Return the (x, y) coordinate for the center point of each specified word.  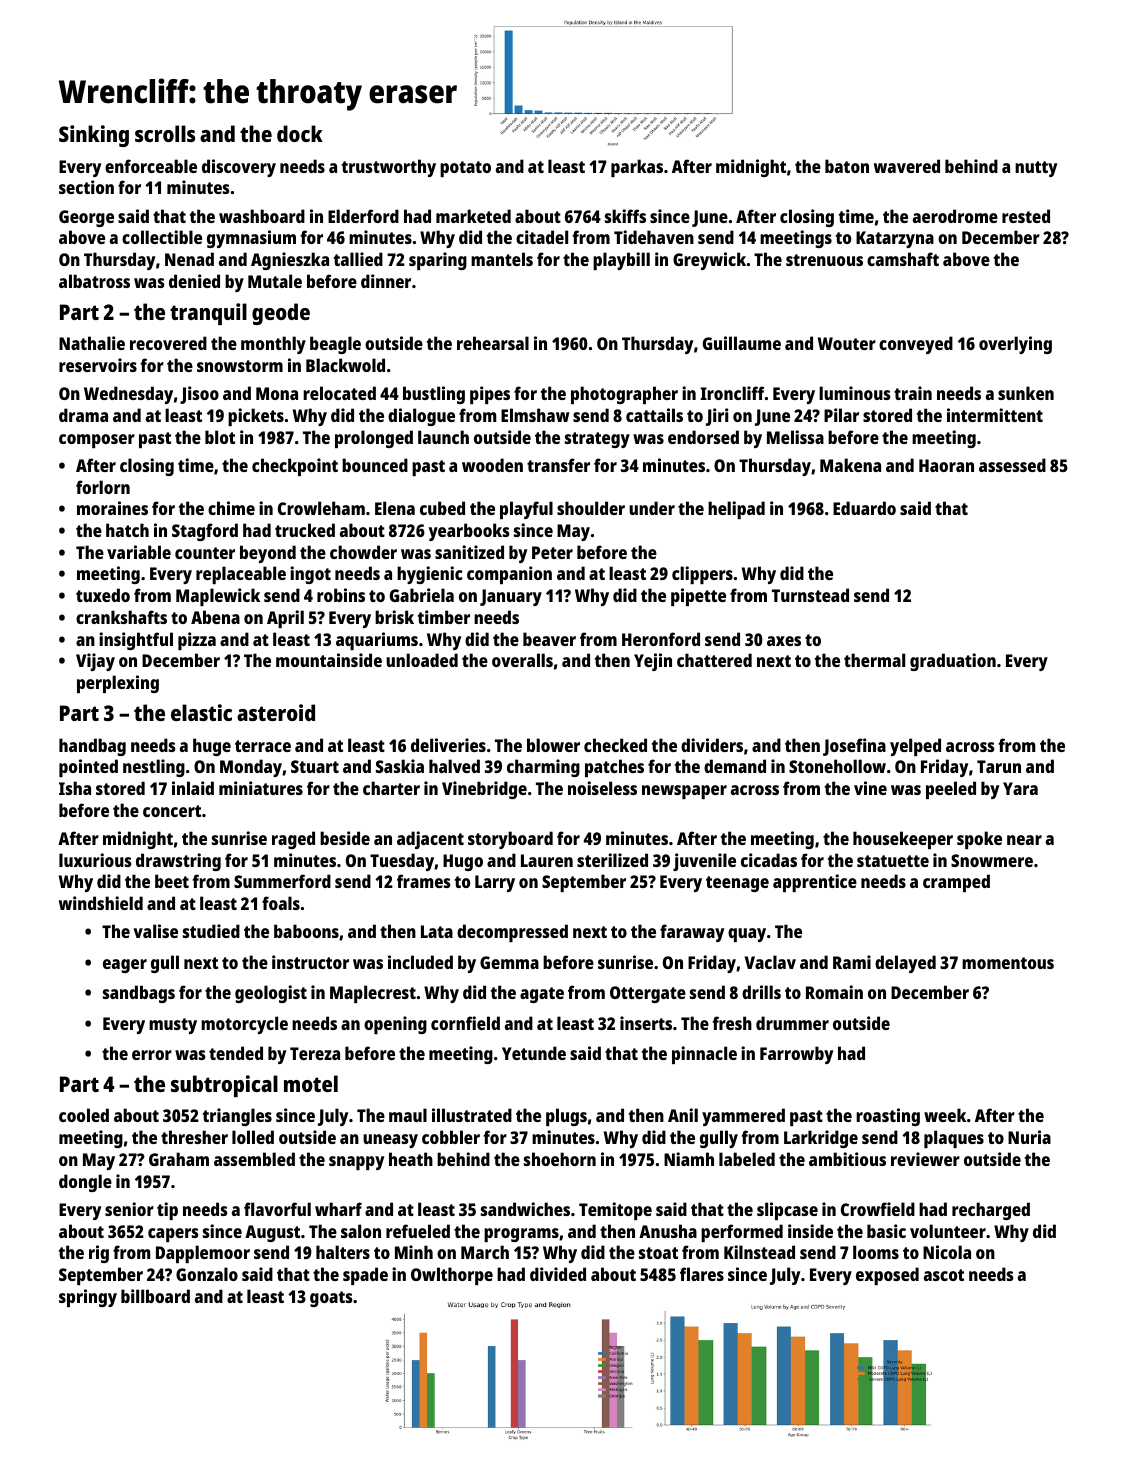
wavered (907, 166)
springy (88, 1298)
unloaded (422, 660)
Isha (75, 788)
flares (702, 1274)
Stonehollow (837, 766)
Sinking (94, 136)
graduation (953, 662)
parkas (637, 168)
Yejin (653, 662)
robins (341, 595)
